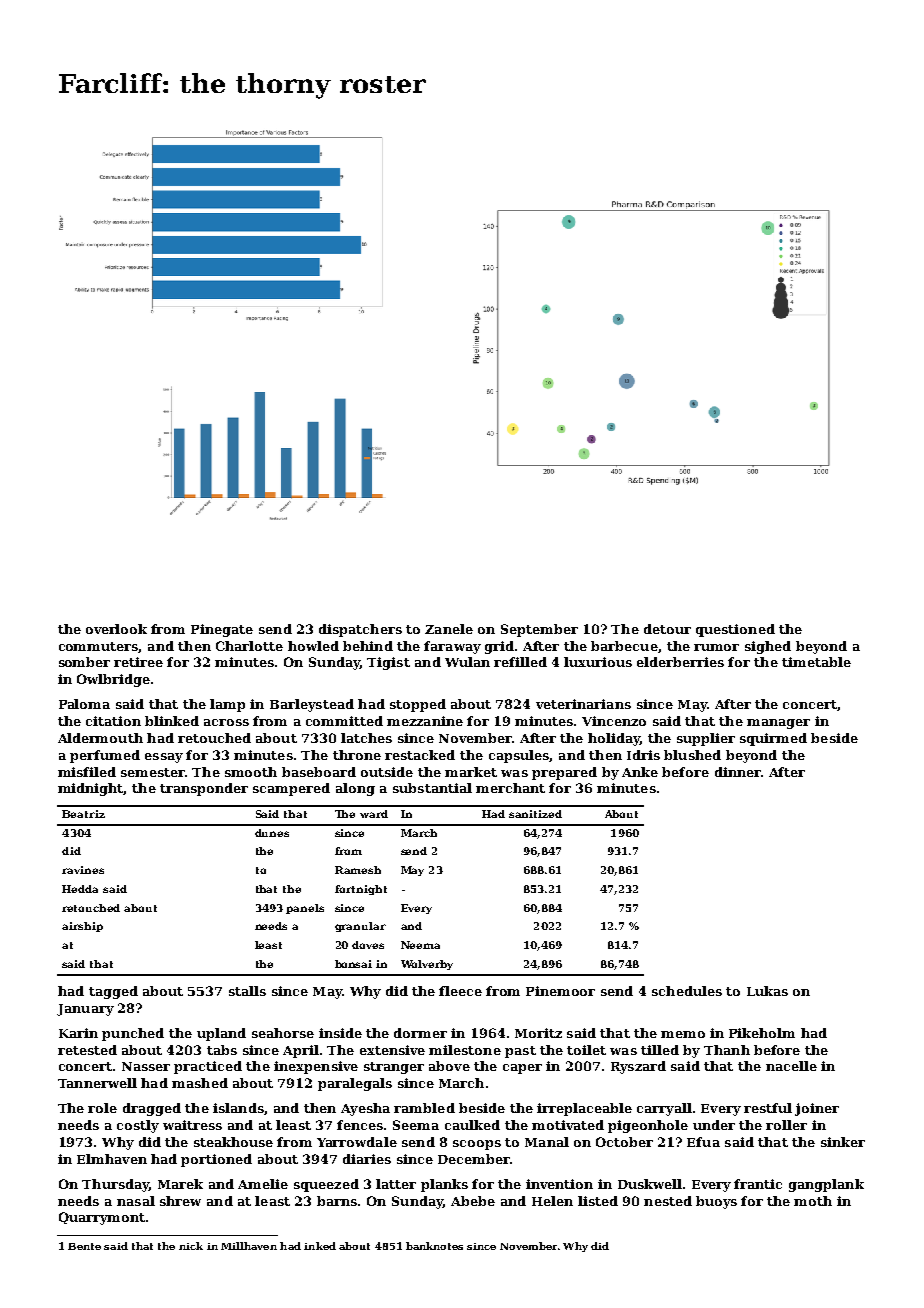  Describe the element at coordinates (305, 909) in the screenshot. I see `panels` at that location.
